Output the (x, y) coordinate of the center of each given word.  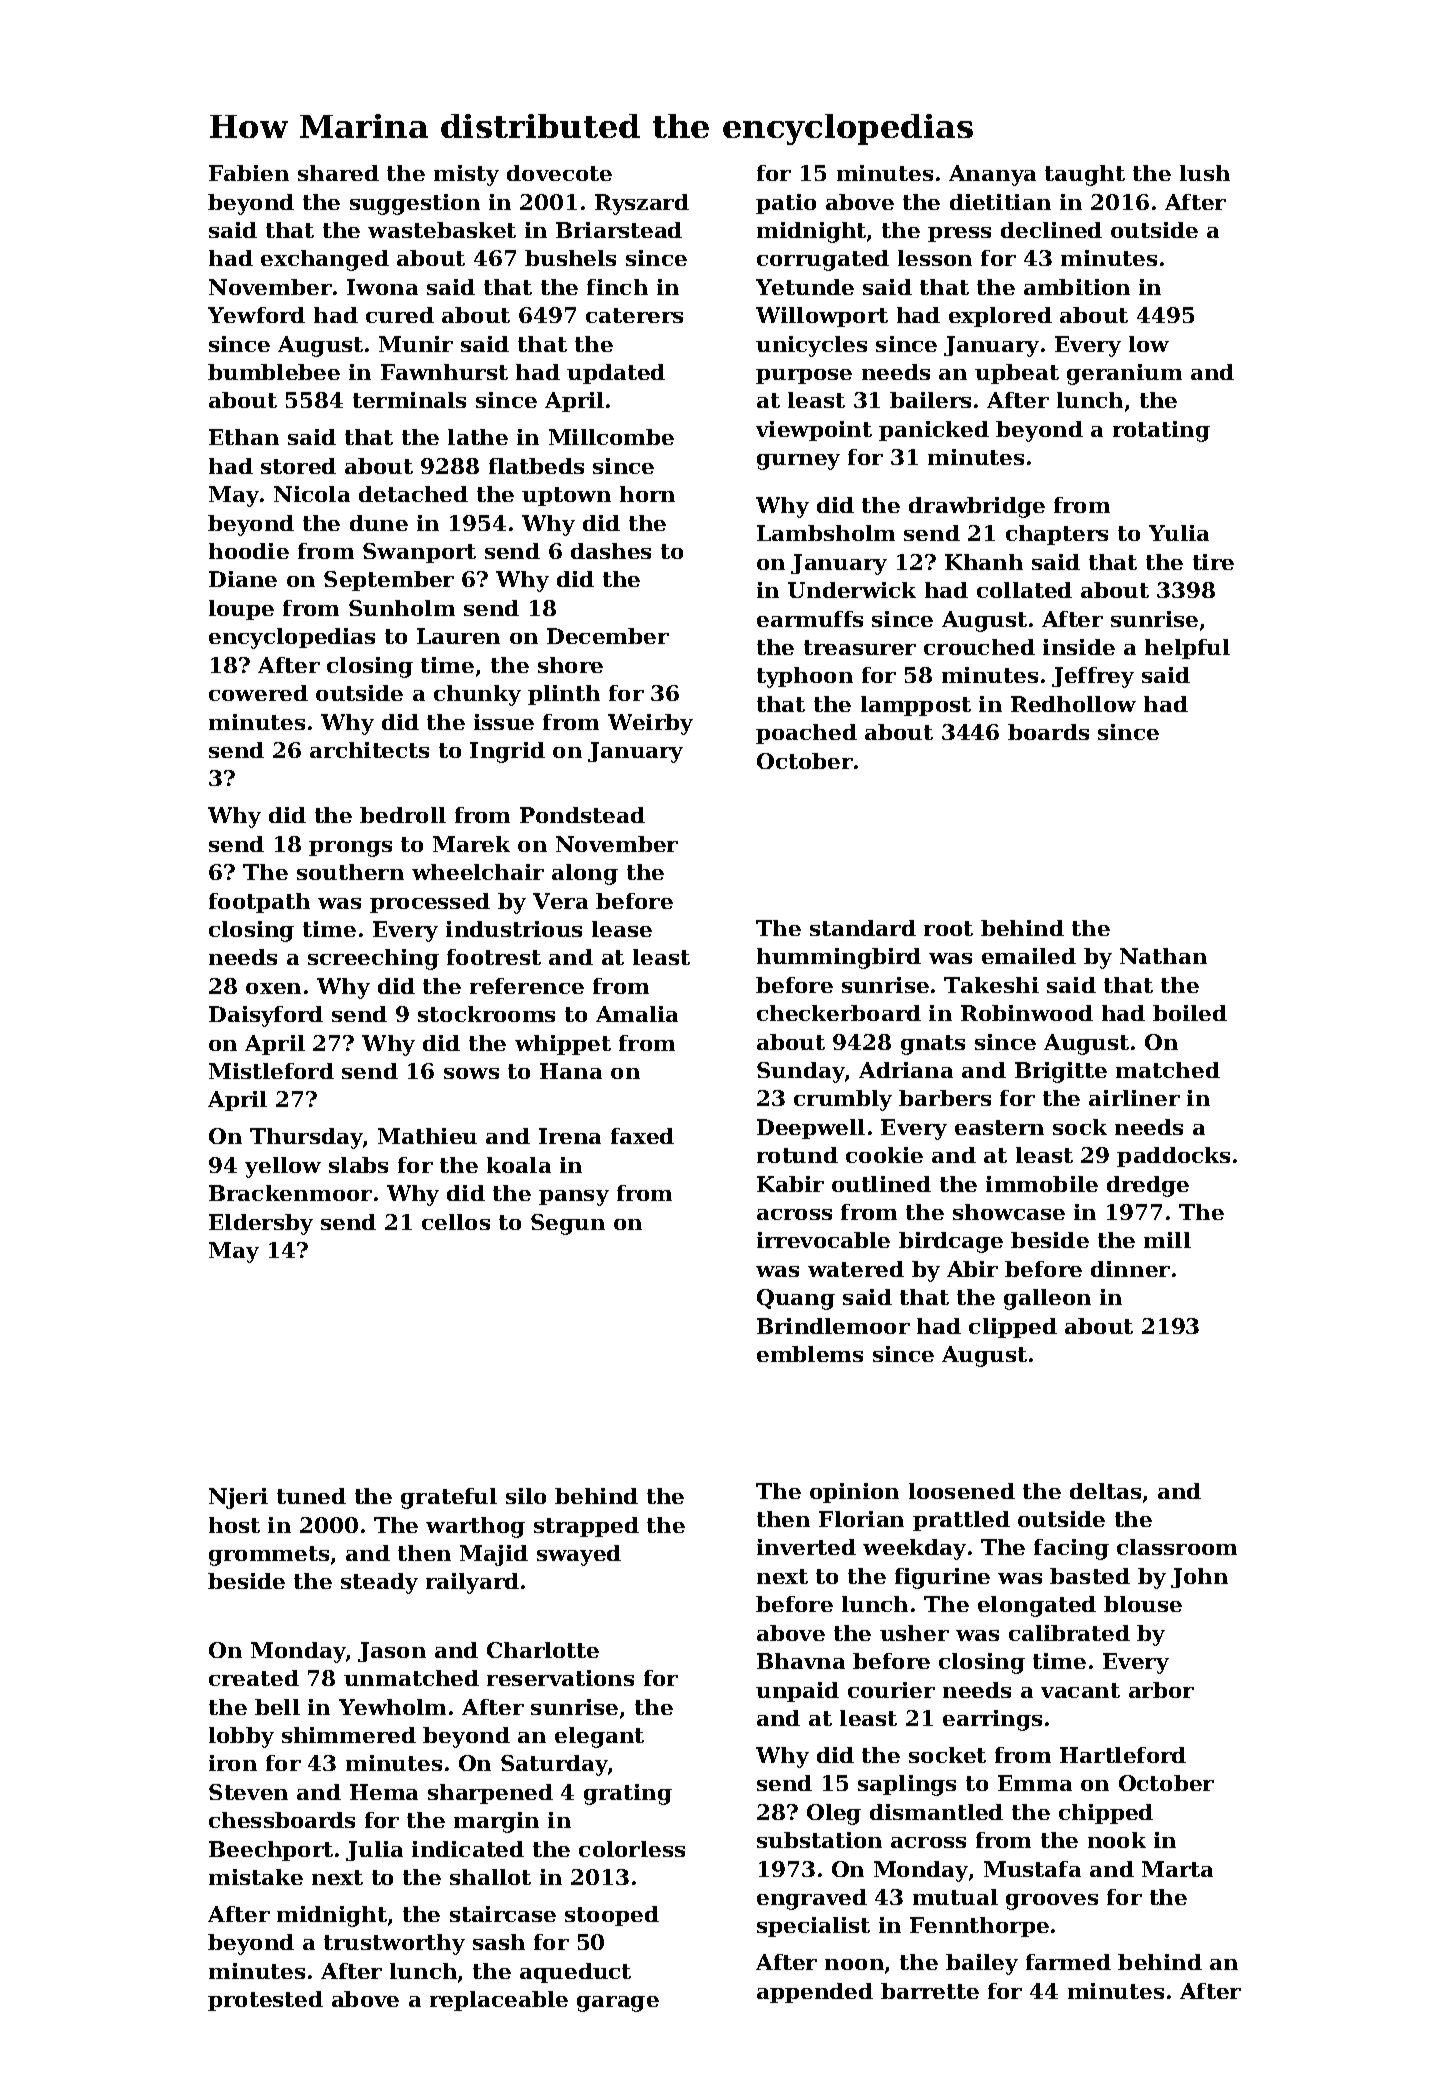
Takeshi (991, 985)
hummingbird (839, 958)
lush (1205, 173)
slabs (358, 1165)
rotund (797, 1155)
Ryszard (642, 204)
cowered (258, 693)
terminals (409, 400)
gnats (933, 1045)
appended (815, 1993)
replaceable (499, 2001)
